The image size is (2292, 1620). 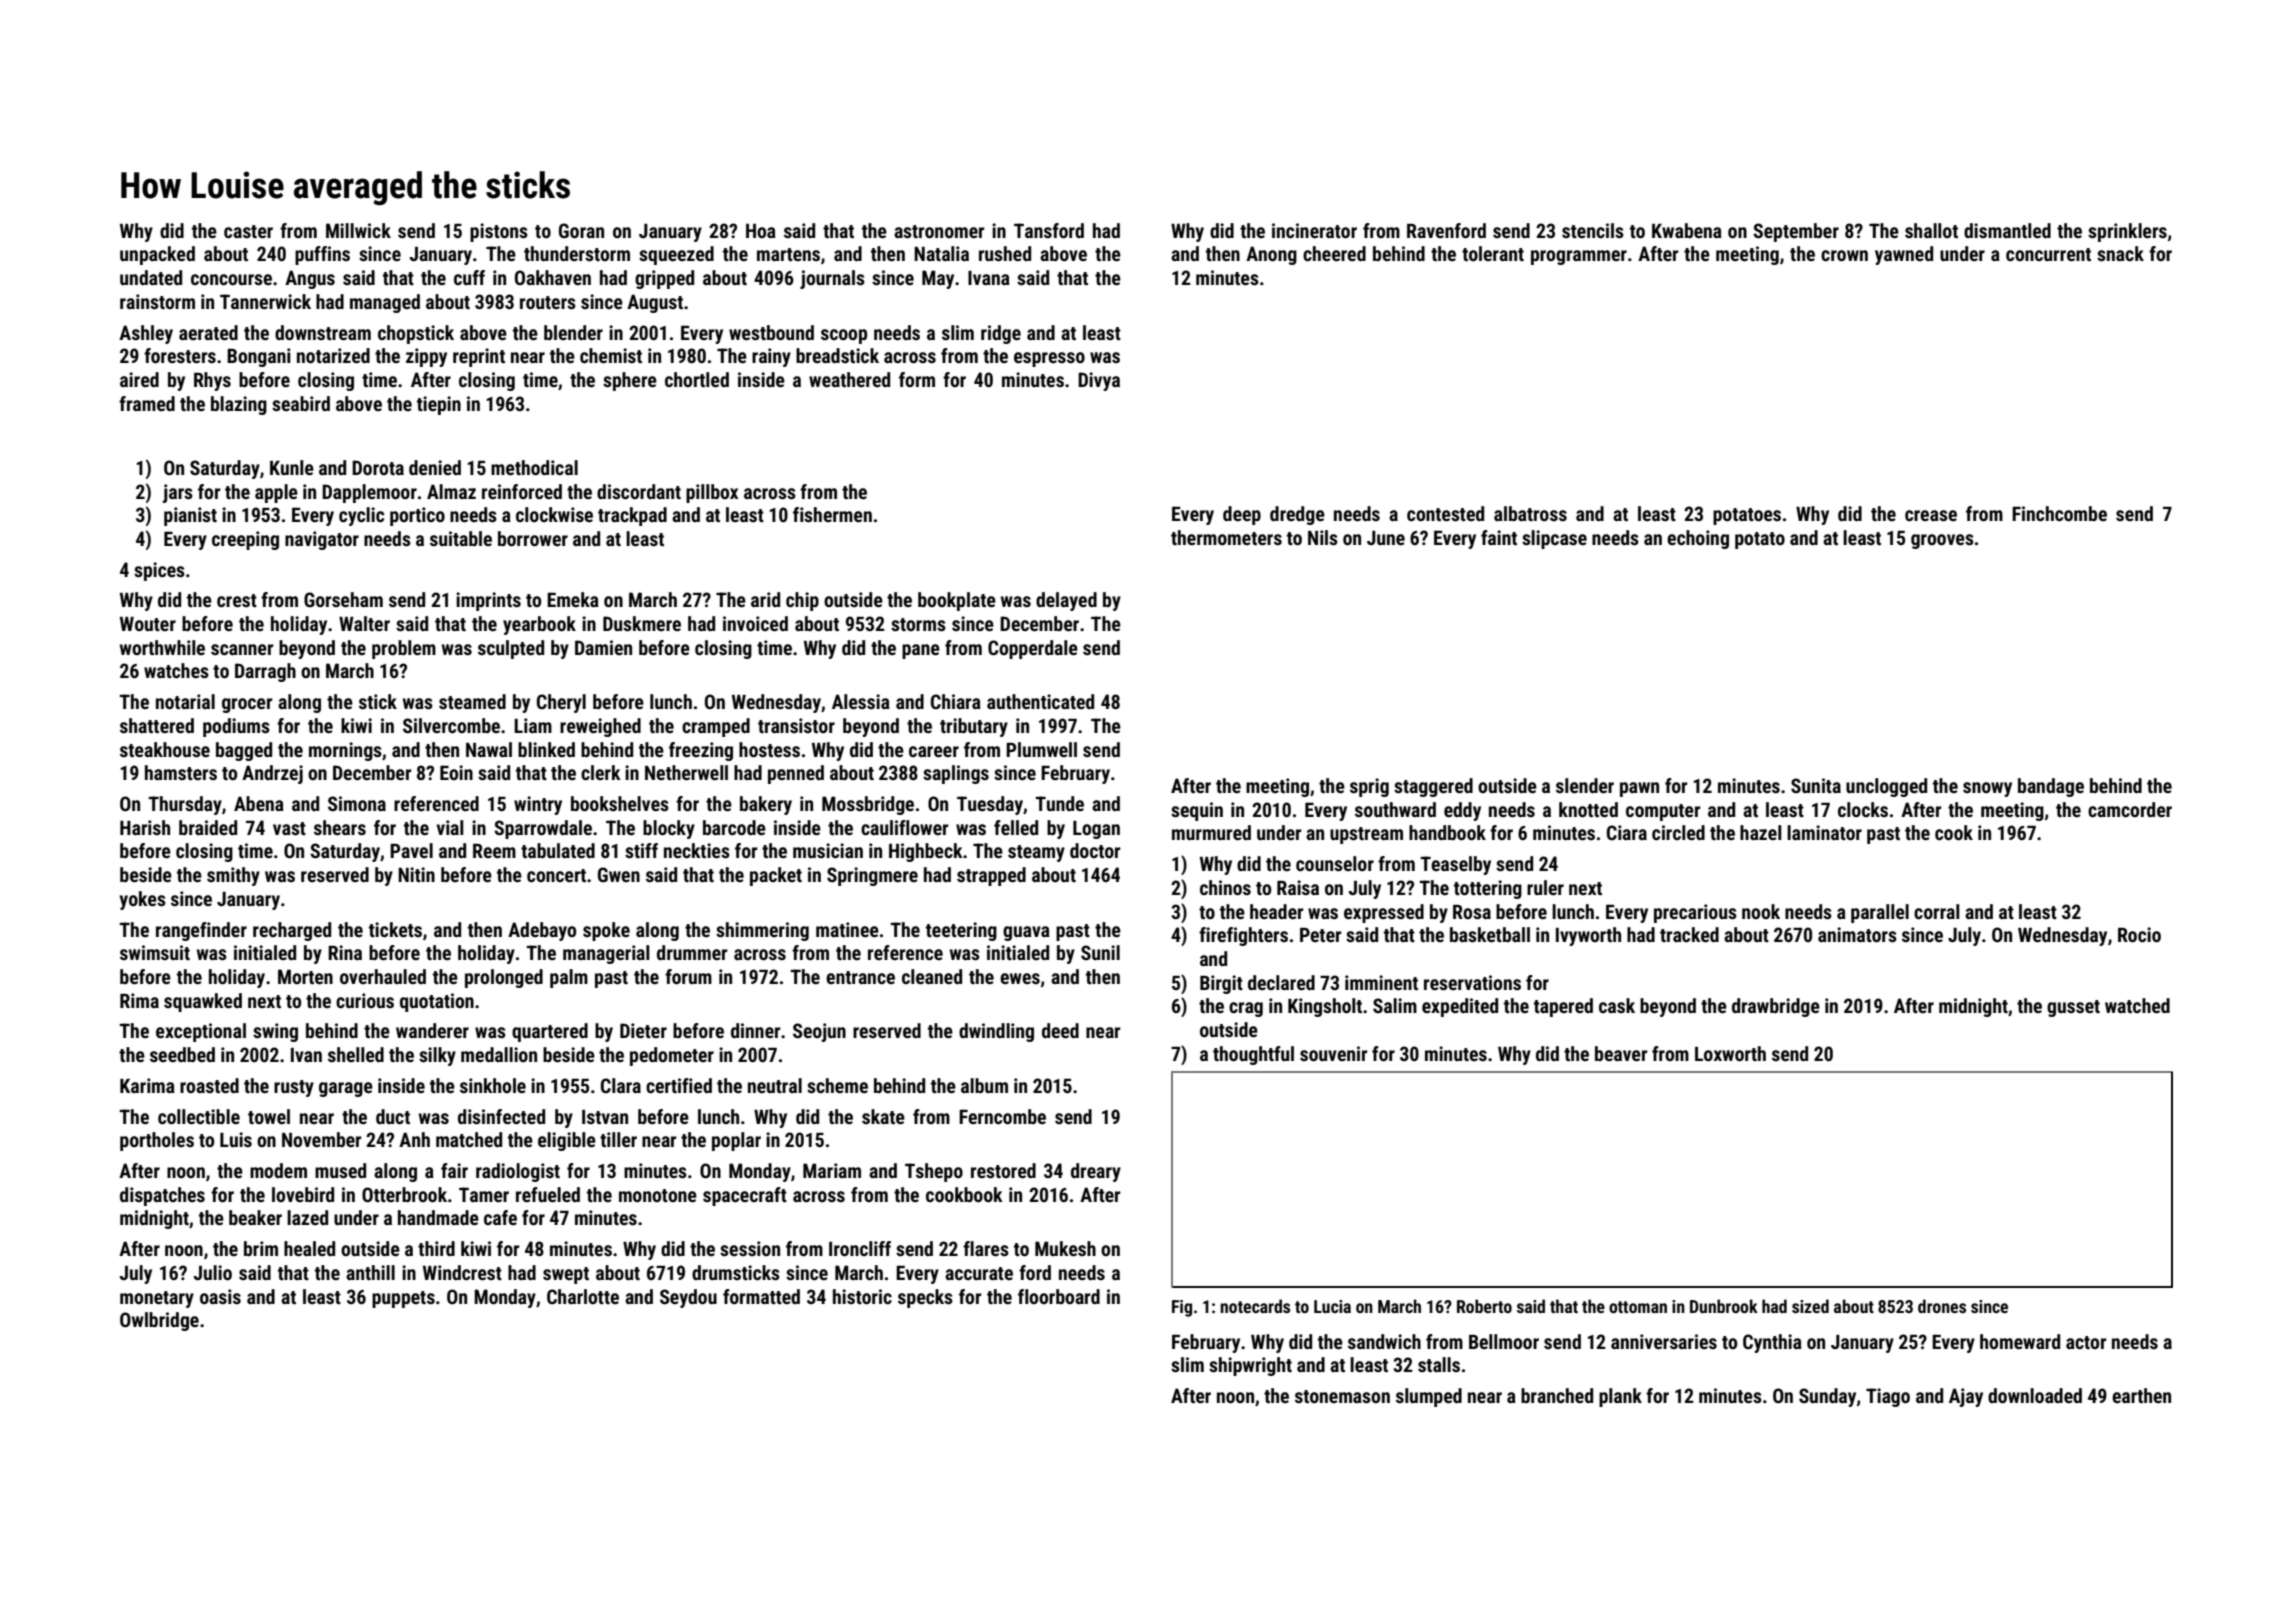 What do you see at coordinates (1484, 1306) in the screenshot?
I see `Roberto` at bounding box center [1484, 1306].
